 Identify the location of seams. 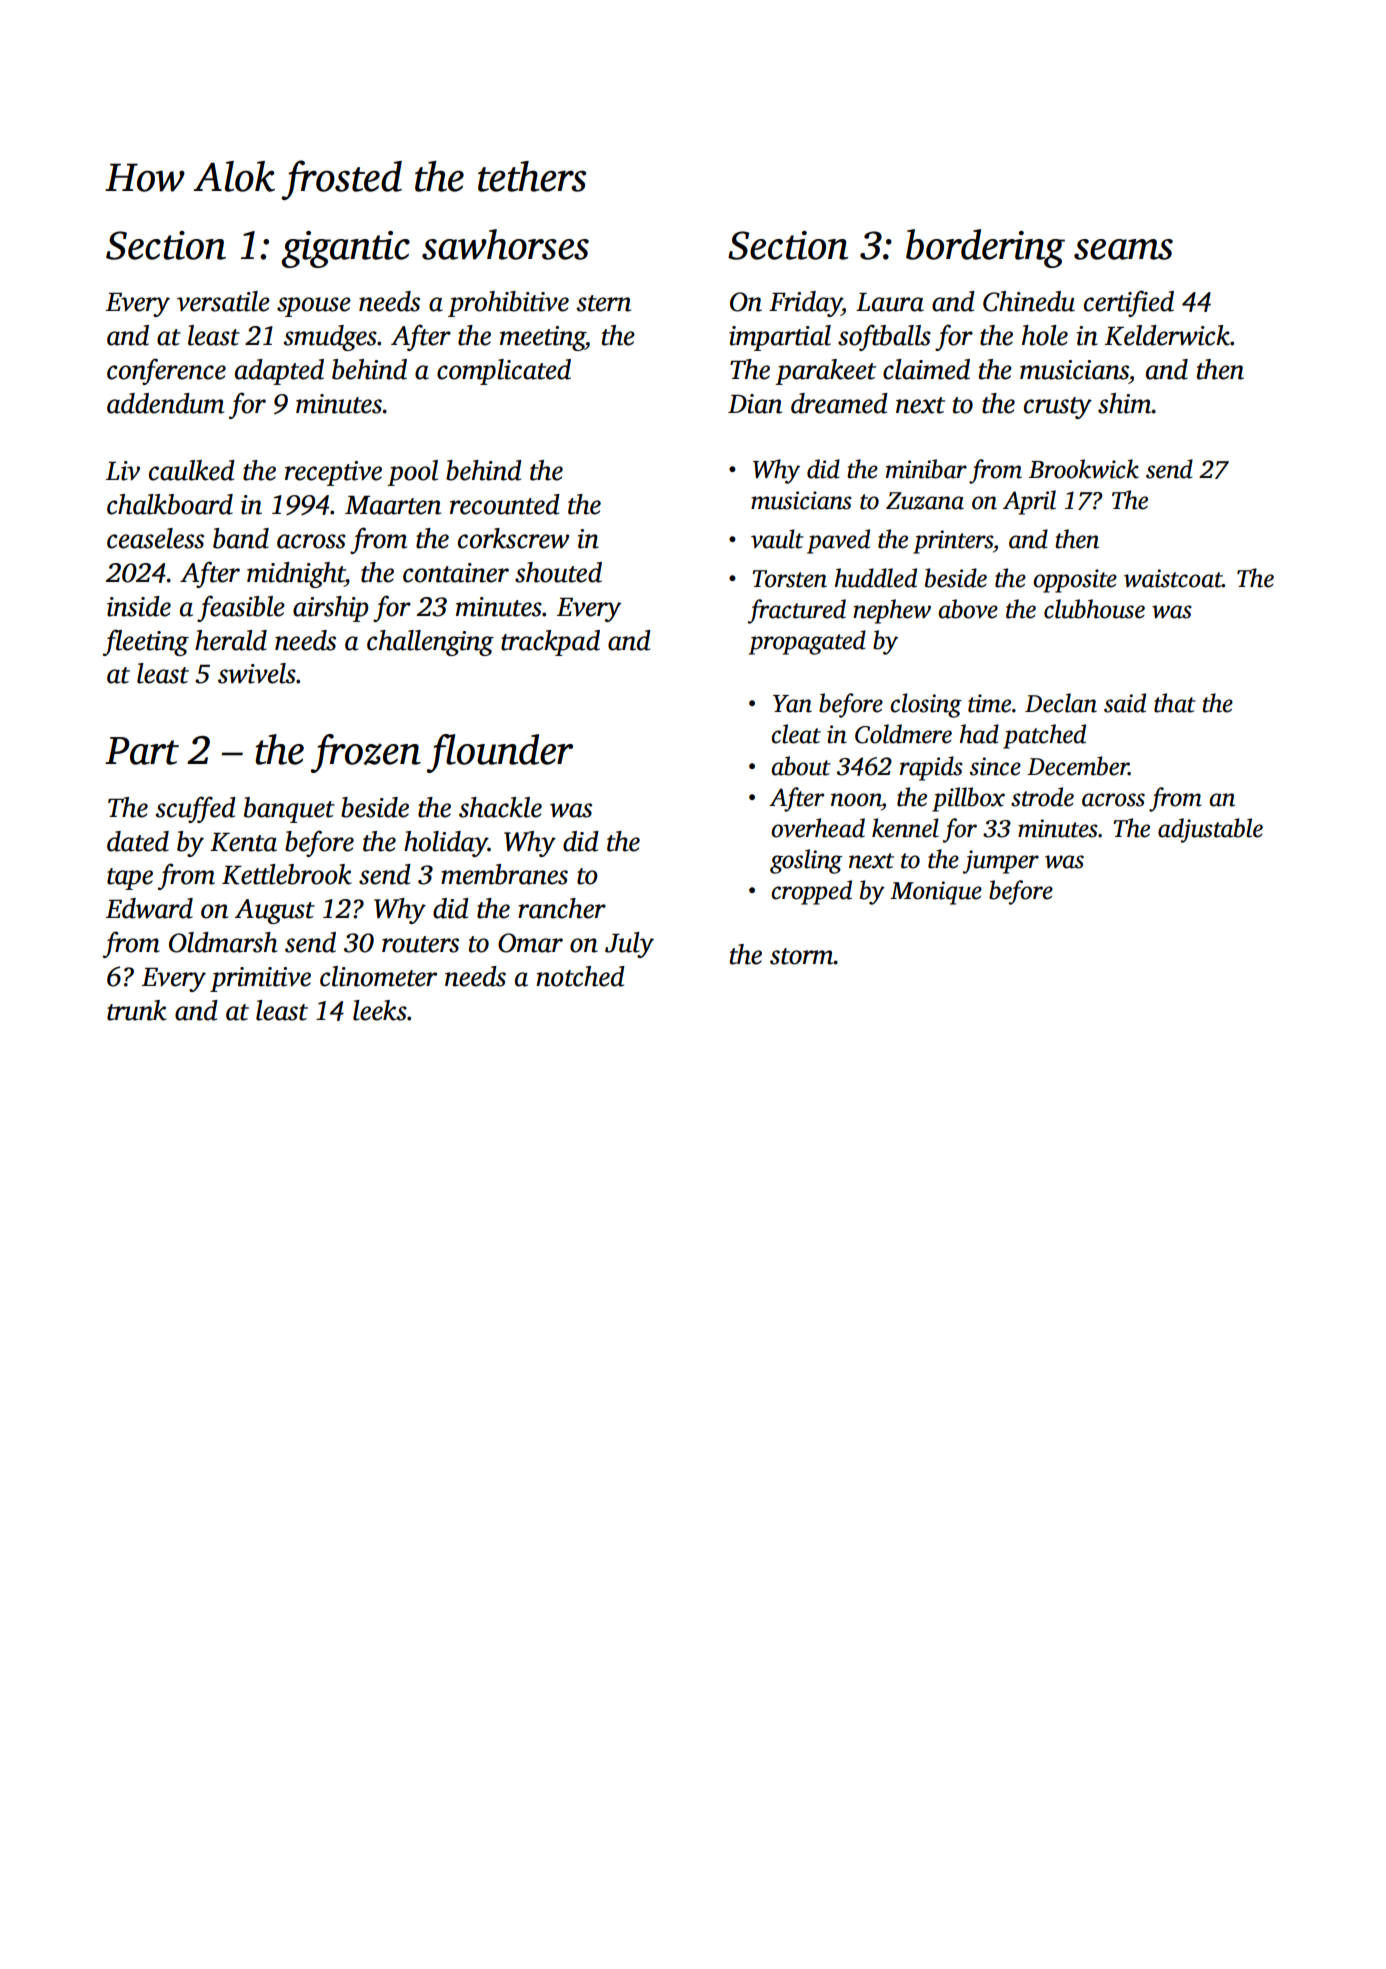
(1123, 249).
